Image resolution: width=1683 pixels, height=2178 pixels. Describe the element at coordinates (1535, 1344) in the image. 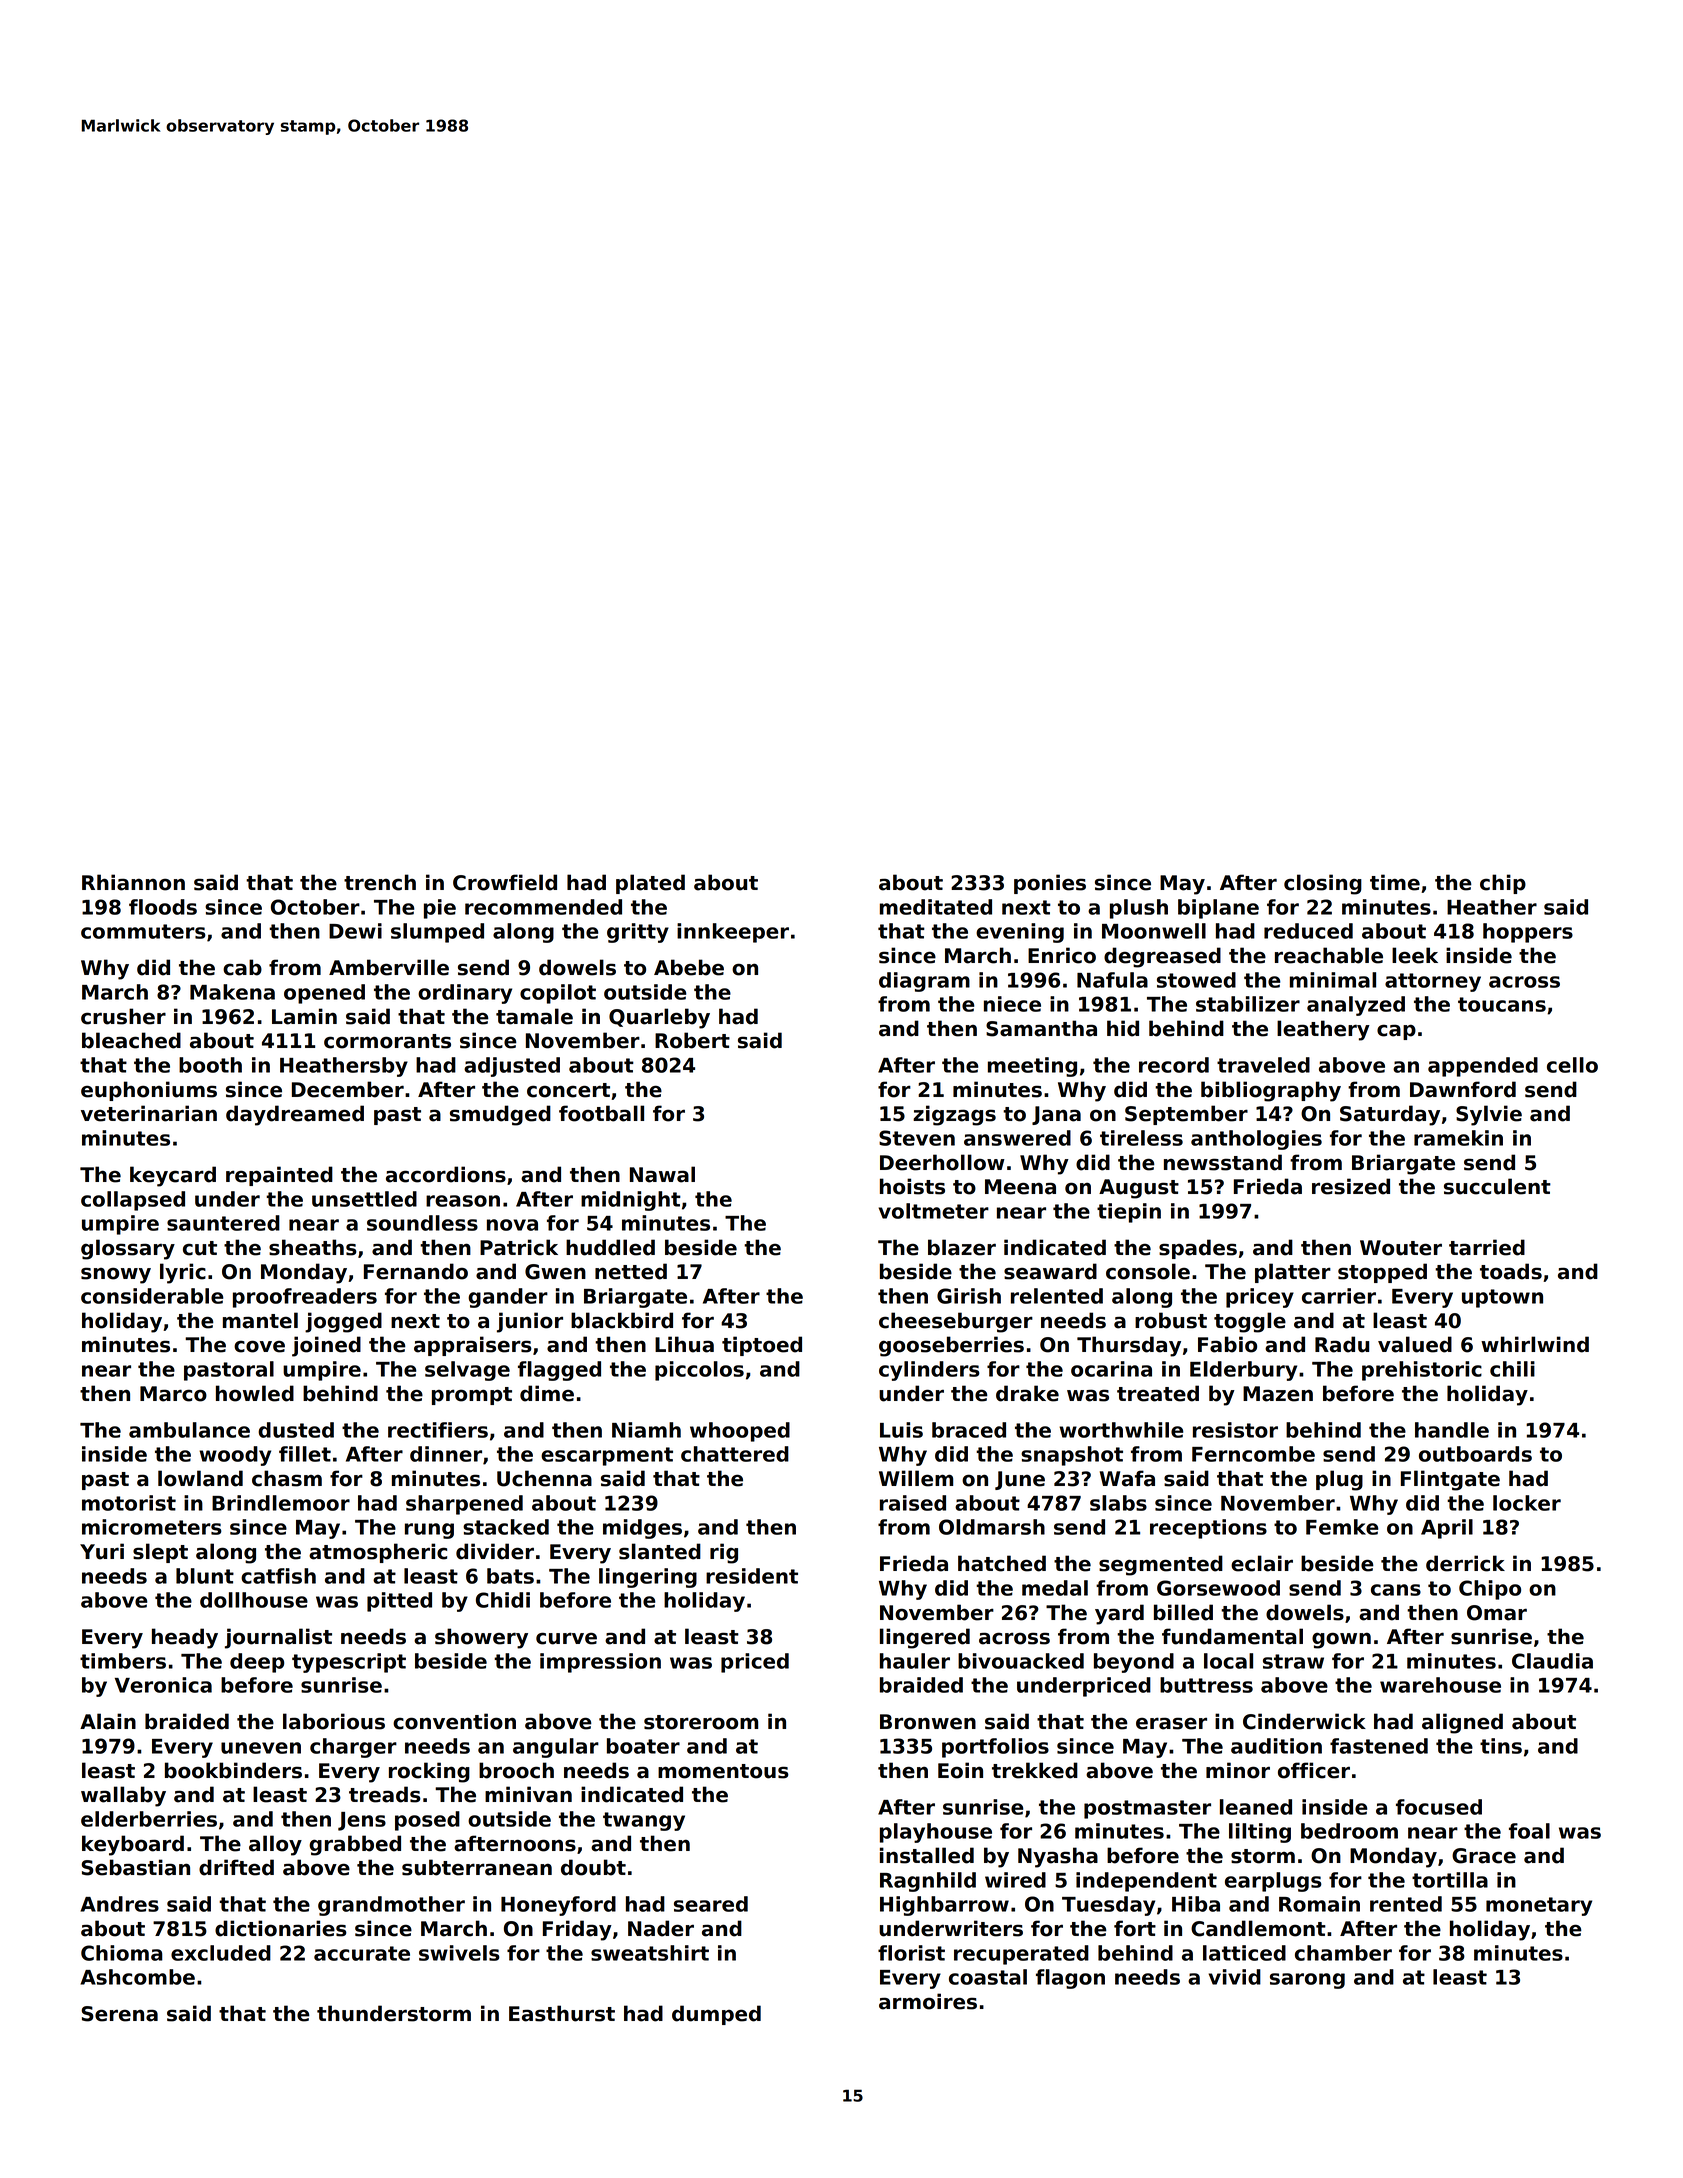

I see `whirlwind` at that location.
